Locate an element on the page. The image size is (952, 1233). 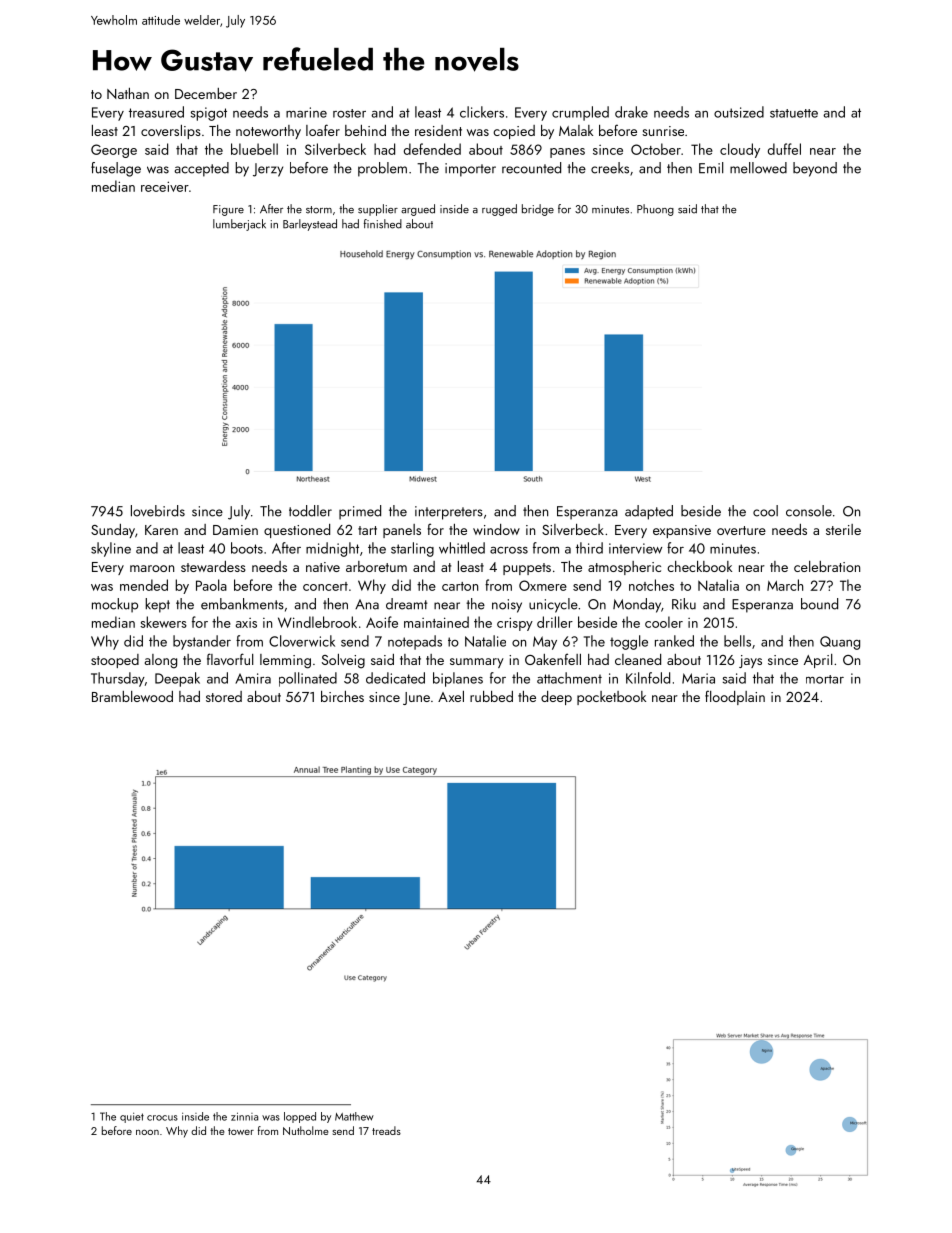
noon is located at coordinates (147, 1132).
